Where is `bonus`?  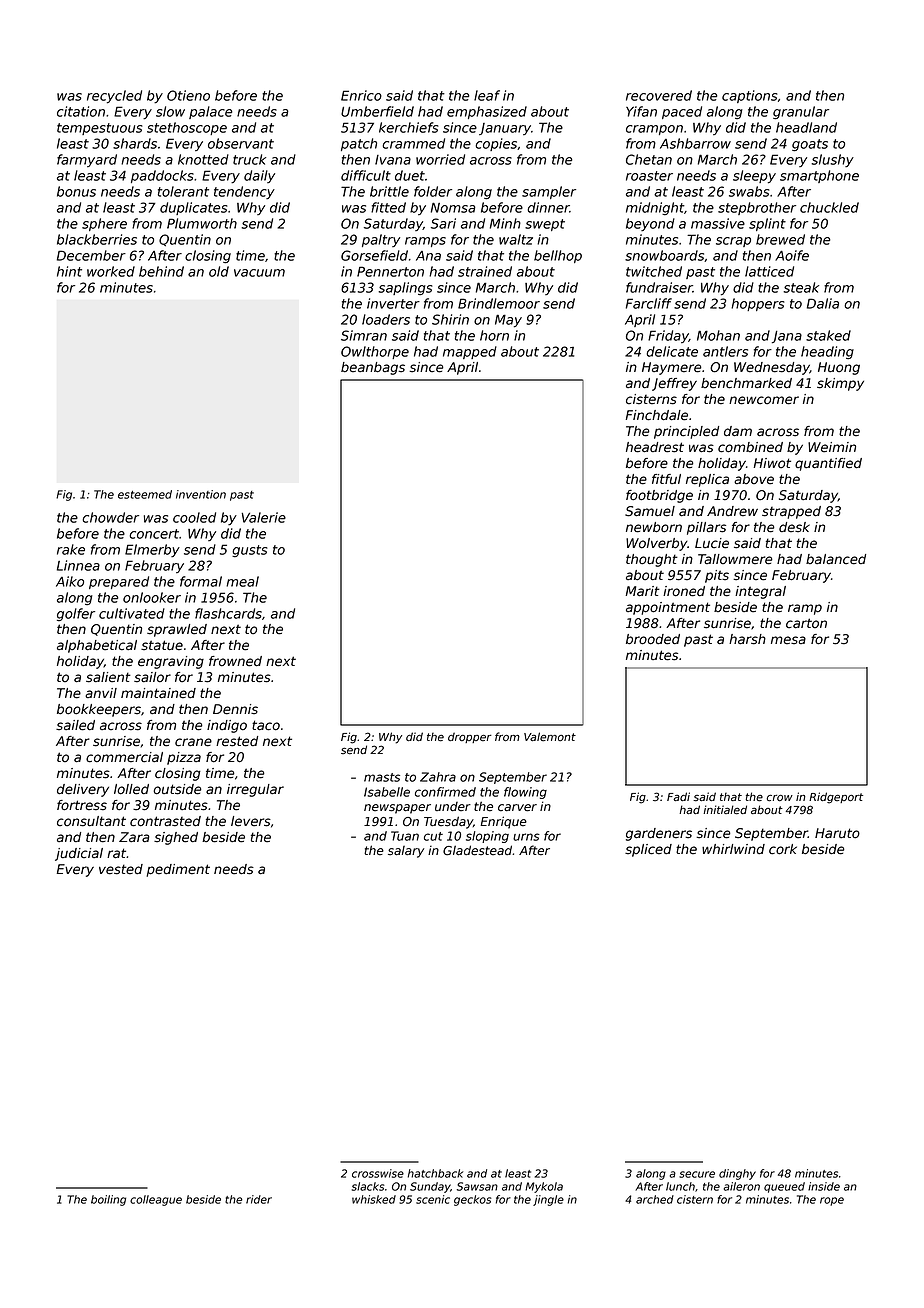
bonus is located at coordinates (76, 191).
